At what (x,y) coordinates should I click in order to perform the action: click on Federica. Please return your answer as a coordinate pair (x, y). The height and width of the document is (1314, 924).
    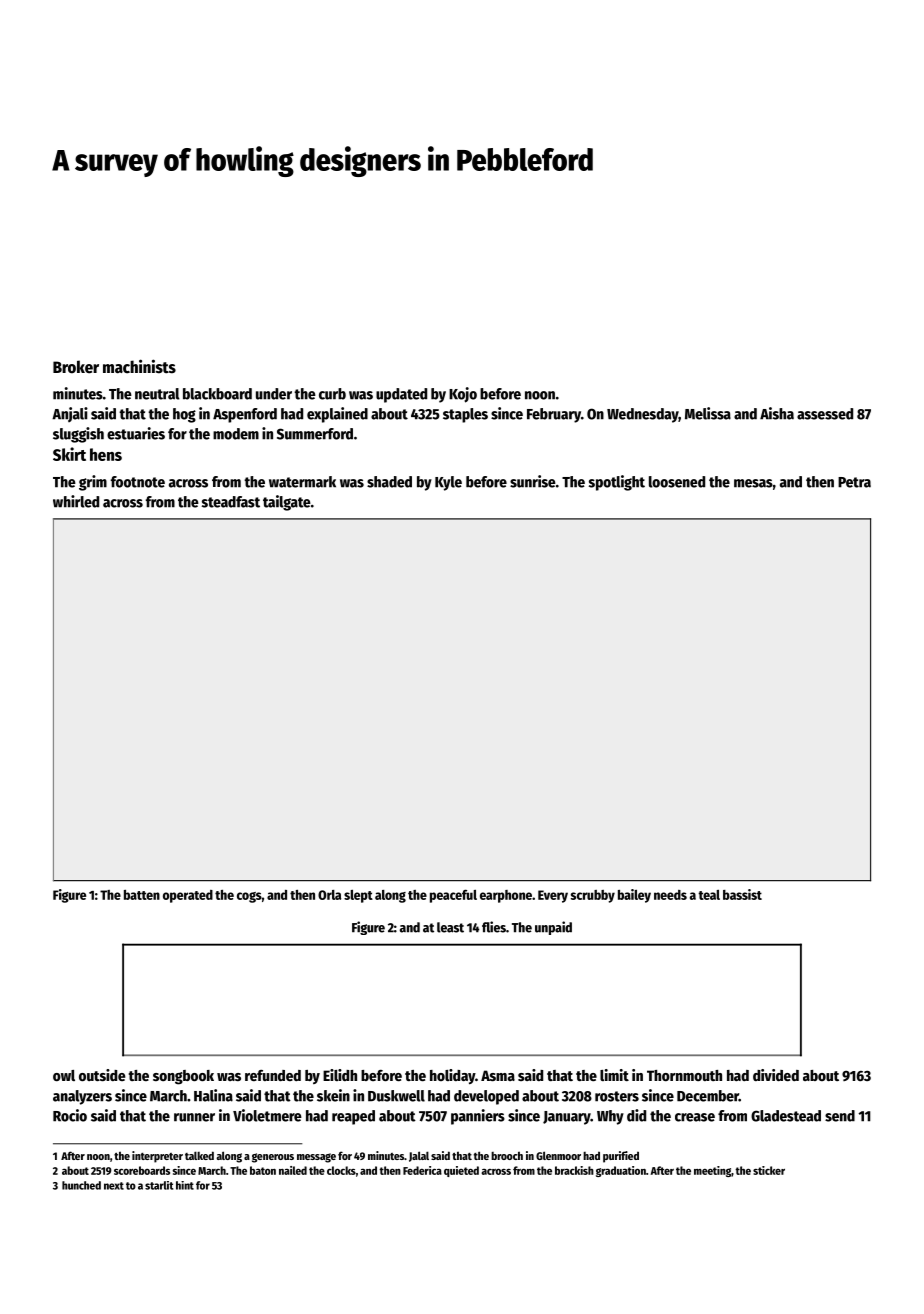
    Looking at the image, I should click on (422, 1170).
